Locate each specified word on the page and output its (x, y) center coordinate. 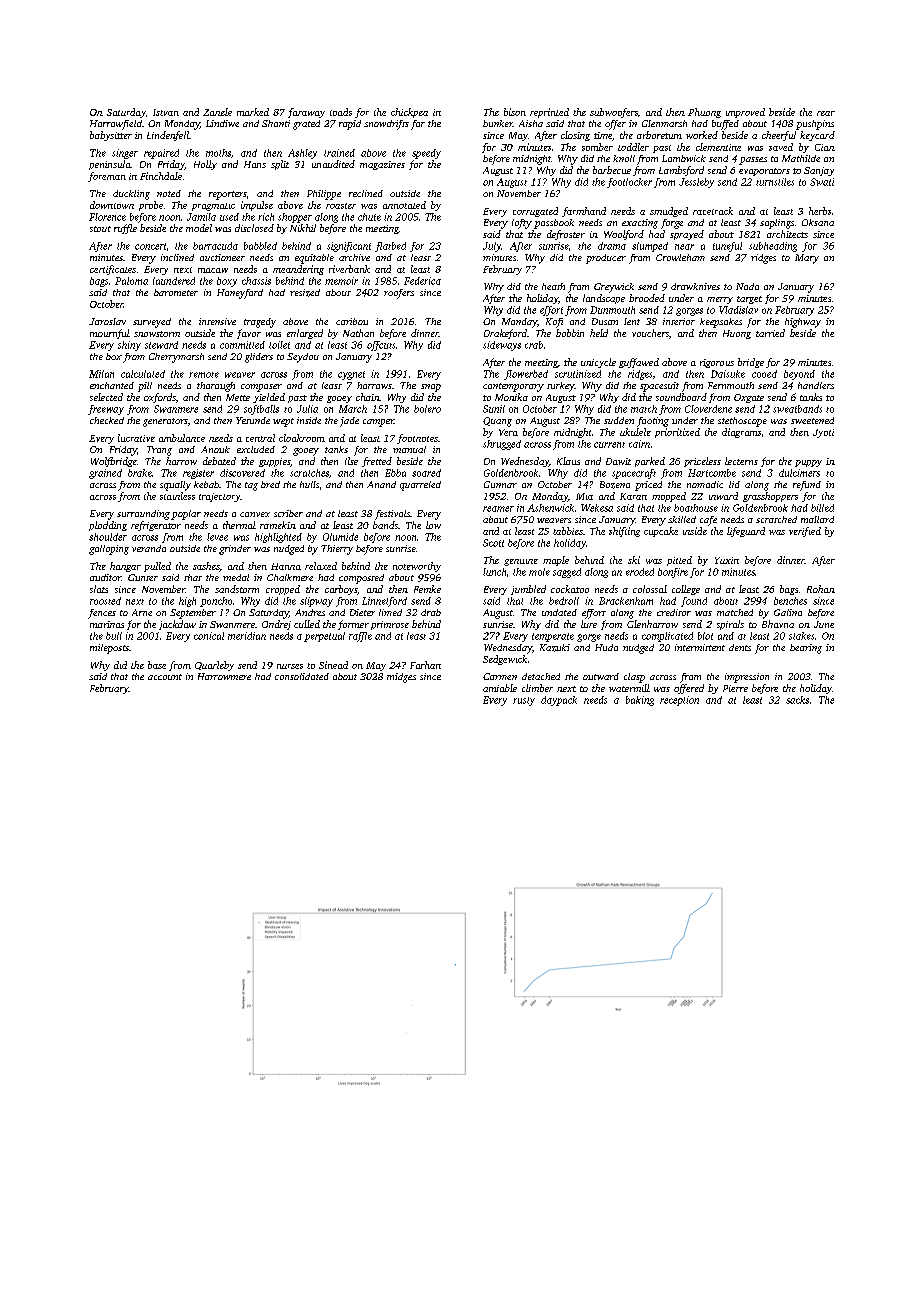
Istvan (166, 112)
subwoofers (614, 113)
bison (515, 112)
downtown (112, 205)
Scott (493, 543)
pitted (679, 561)
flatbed (390, 247)
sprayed (687, 235)
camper (378, 423)
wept (283, 422)
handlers (816, 385)
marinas (107, 624)
